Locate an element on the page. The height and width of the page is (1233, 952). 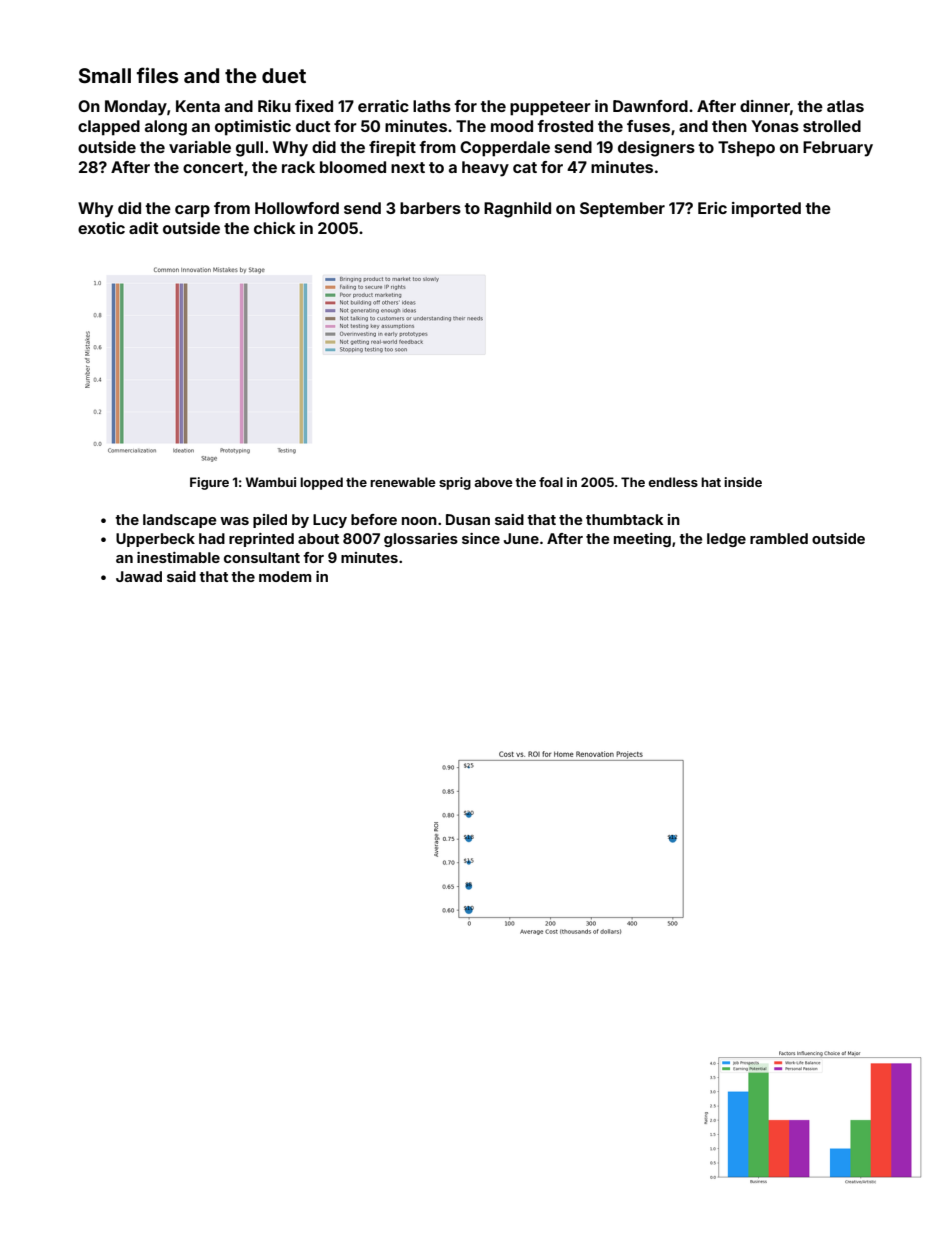
Wambui is located at coordinates (271, 482).
